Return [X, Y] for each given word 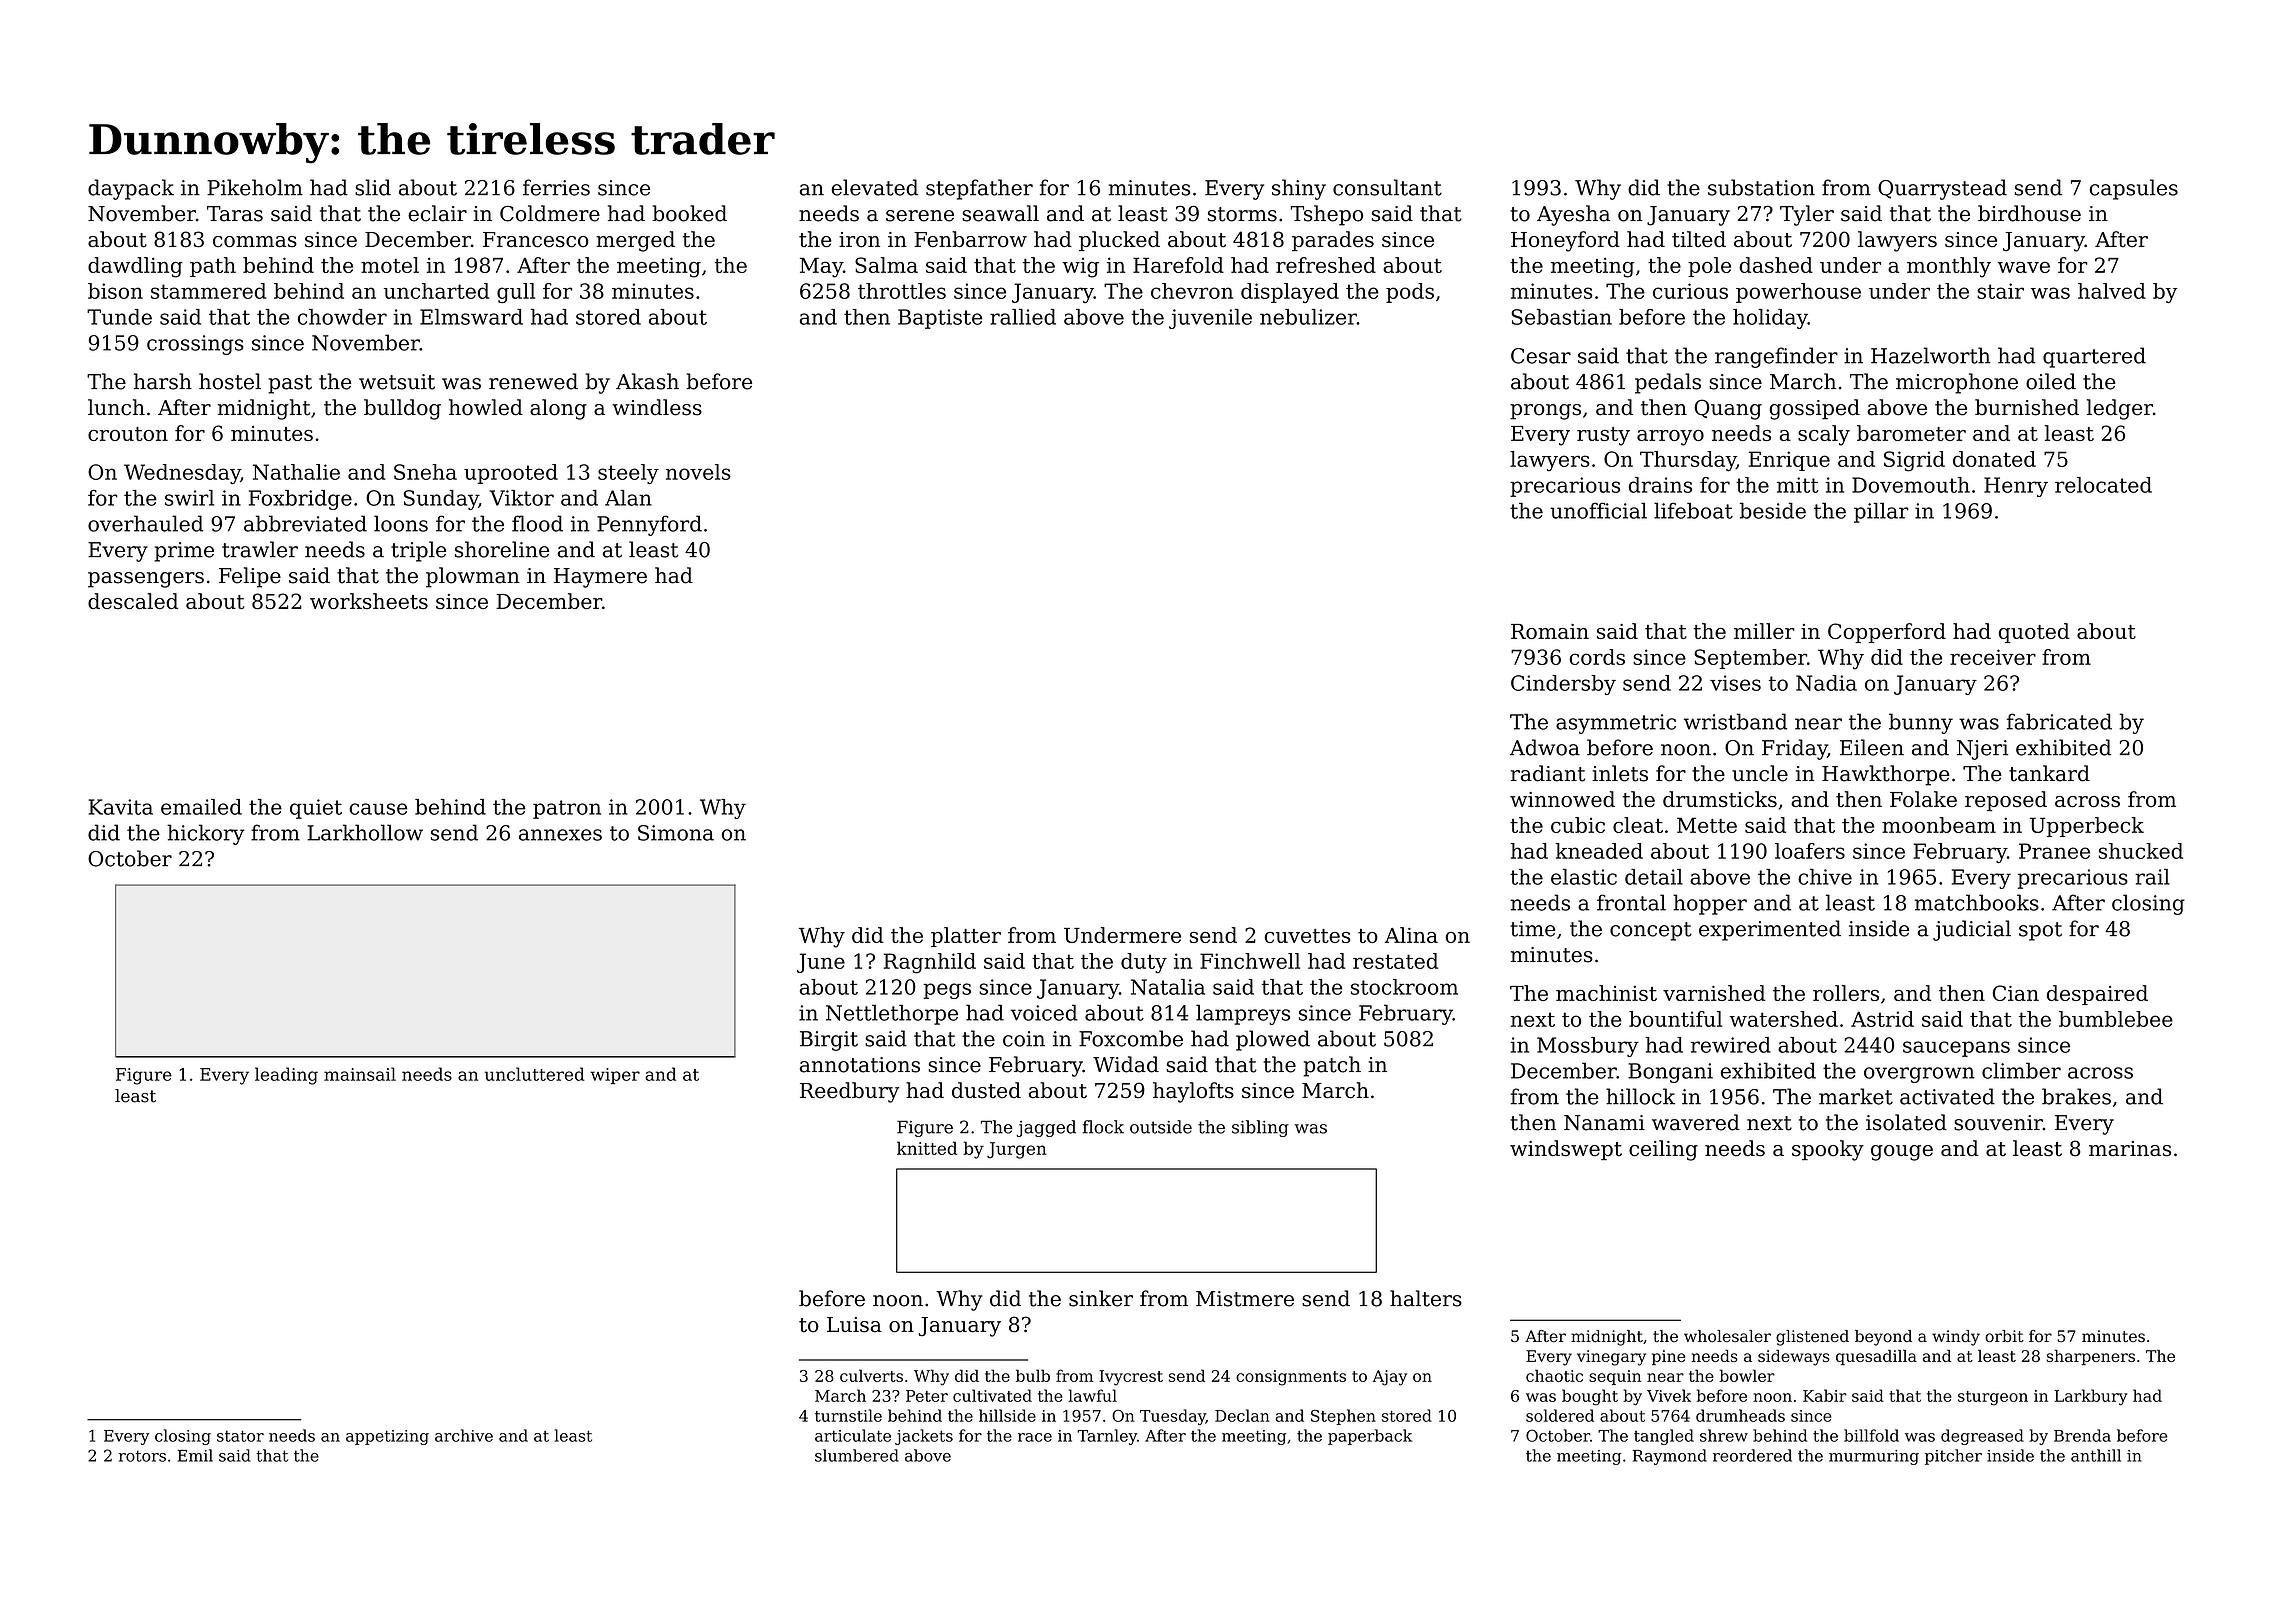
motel [390, 265]
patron [567, 809]
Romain [1550, 631]
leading [286, 1076]
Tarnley [1107, 1437]
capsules [2134, 189]
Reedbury [849, 1092]
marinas [2130, 1149]
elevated [874, 187]
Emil [195, 1455]
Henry [2016, 487]
